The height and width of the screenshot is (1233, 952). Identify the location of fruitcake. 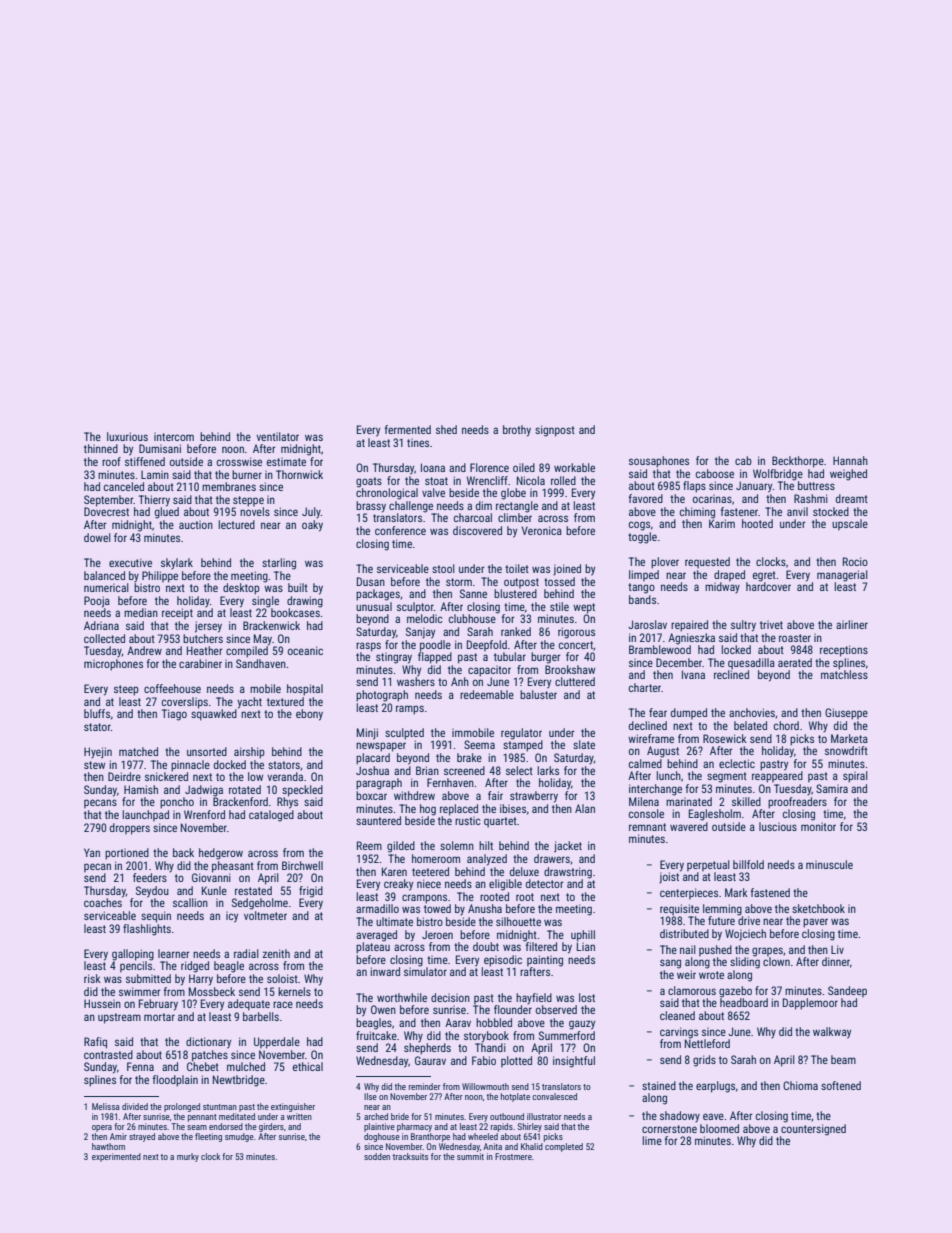
(376, 1035).
